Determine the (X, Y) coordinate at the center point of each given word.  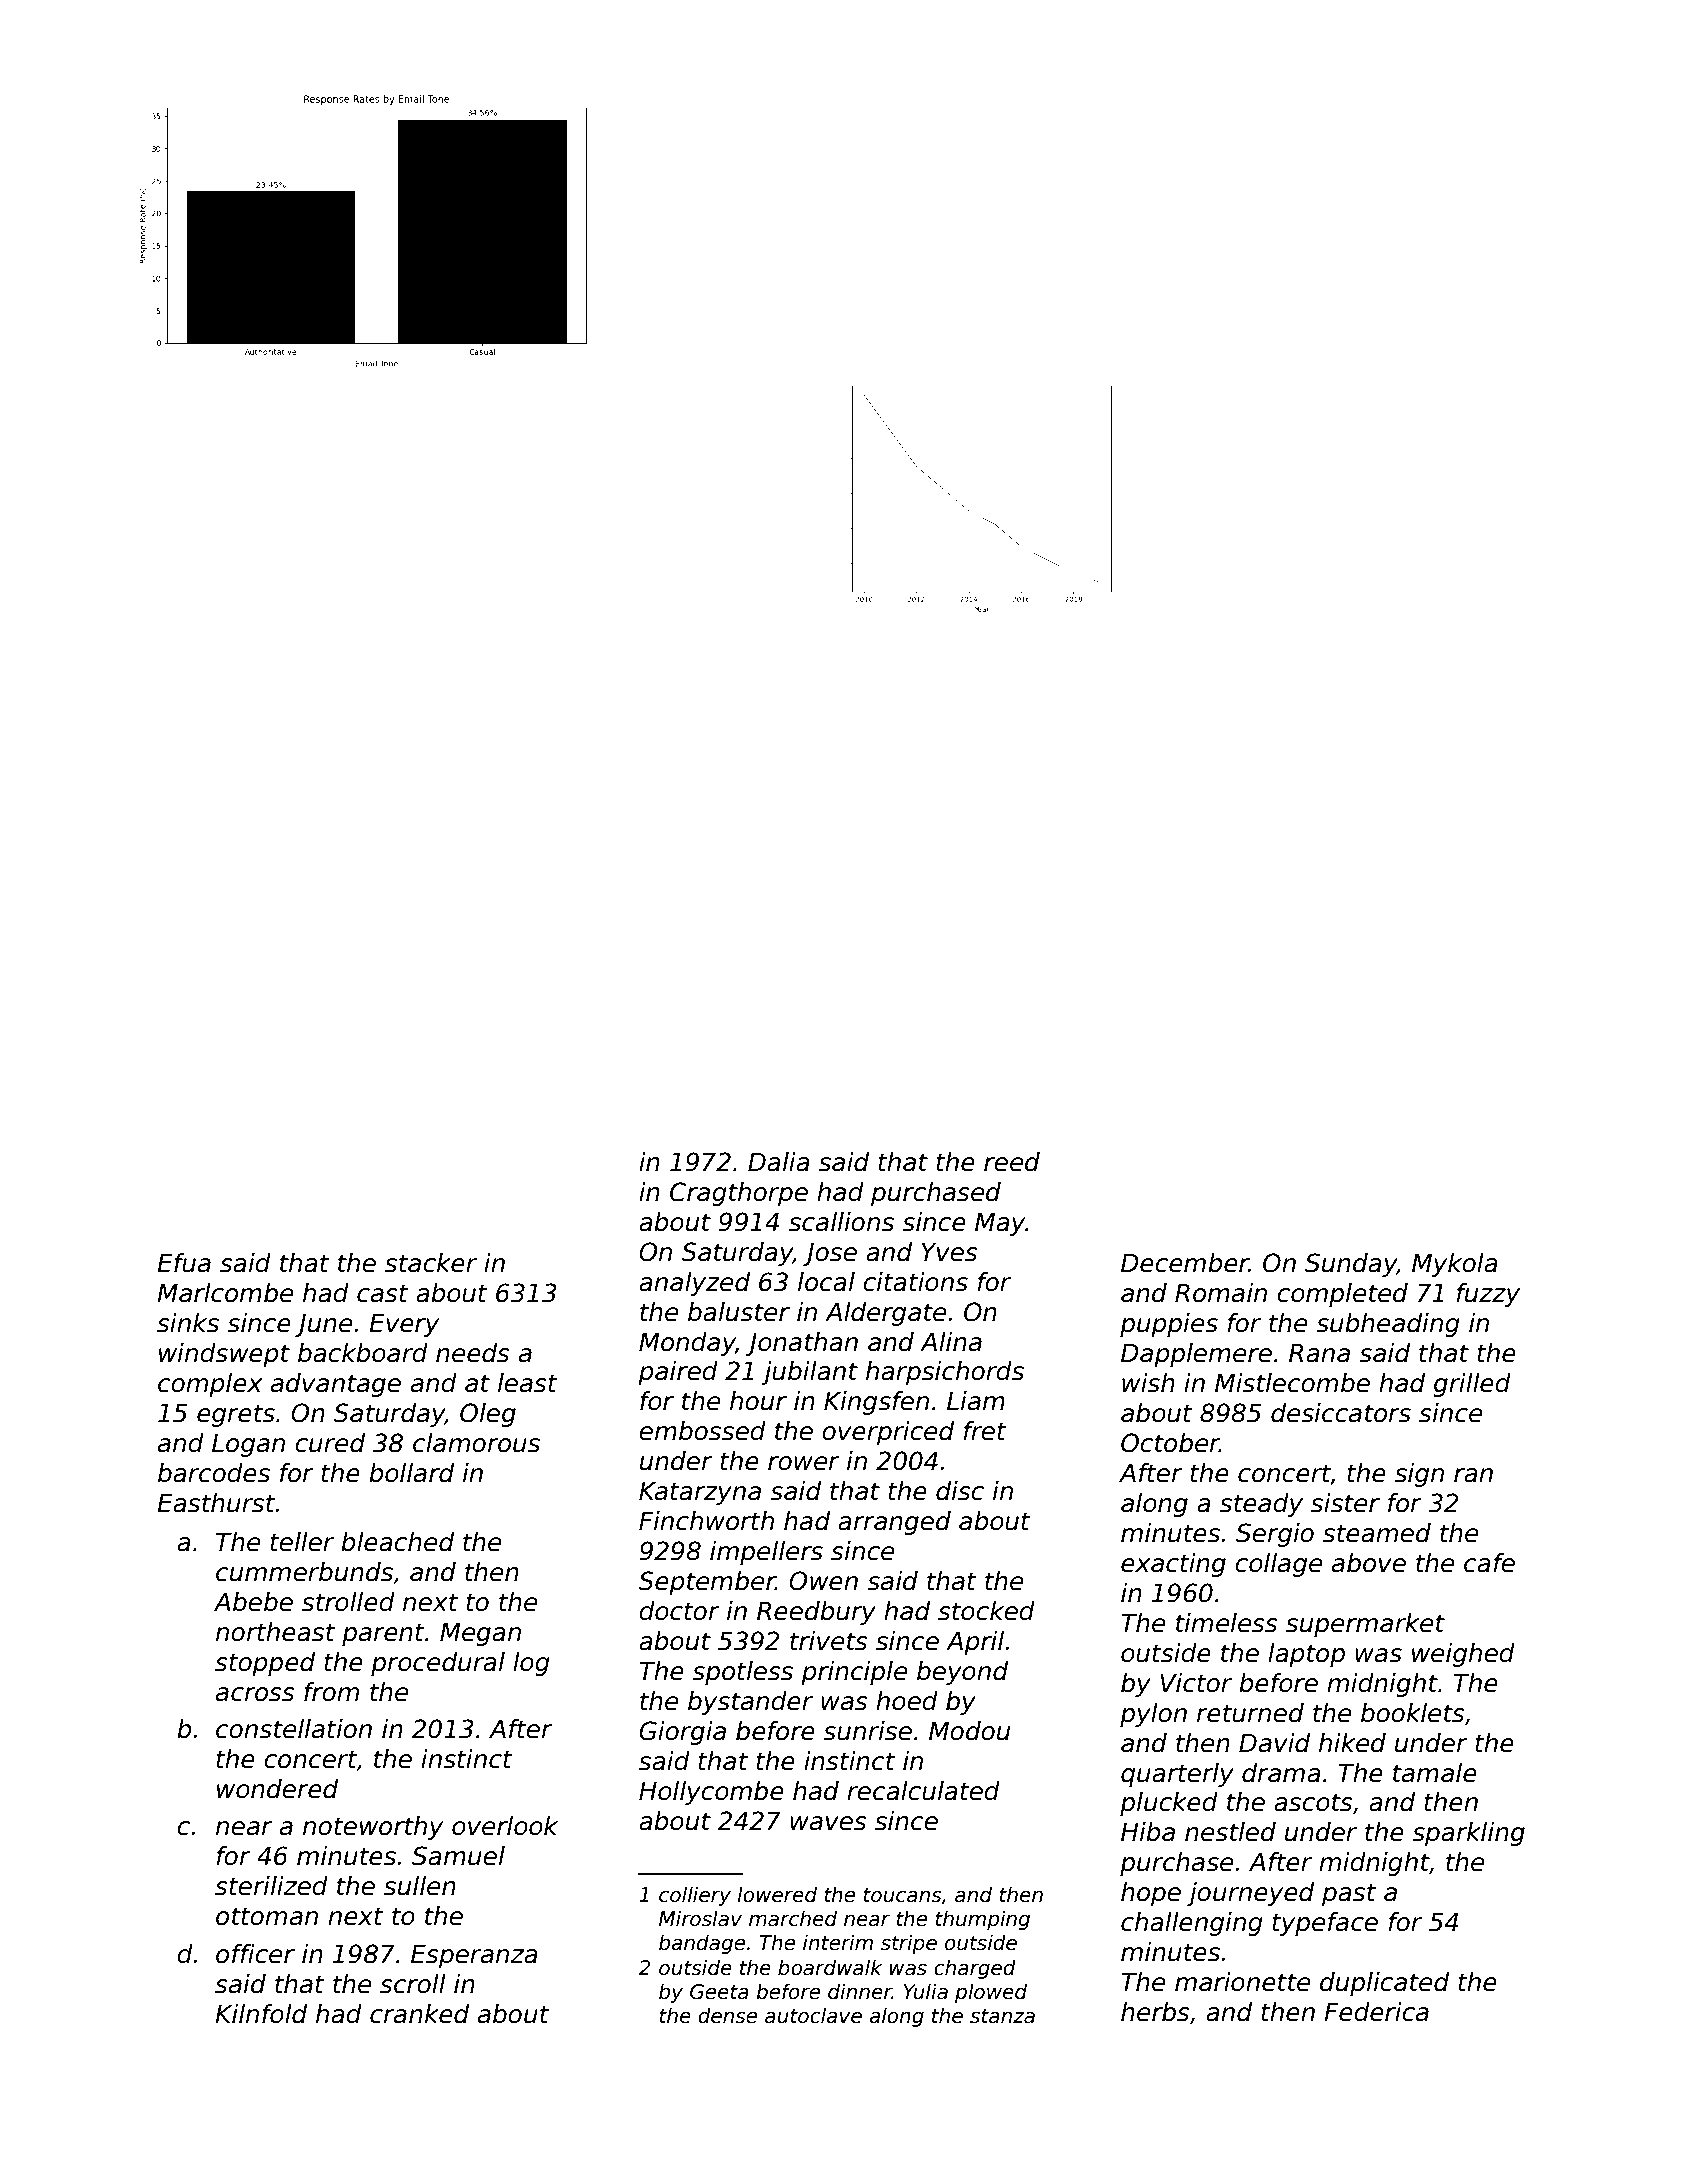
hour (758, 1401)
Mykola (1455, 1265)
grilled (1472, 1385)
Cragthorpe (739, 1194)
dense (727, 2015)
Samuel (458, 1856)
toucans (902, 1895)
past (1349, 1894)
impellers (766, 1553)
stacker (431, 1263)
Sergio (1275, 1535)
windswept (224, 1355)
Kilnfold (261, 2014)
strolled (348, 1602)
